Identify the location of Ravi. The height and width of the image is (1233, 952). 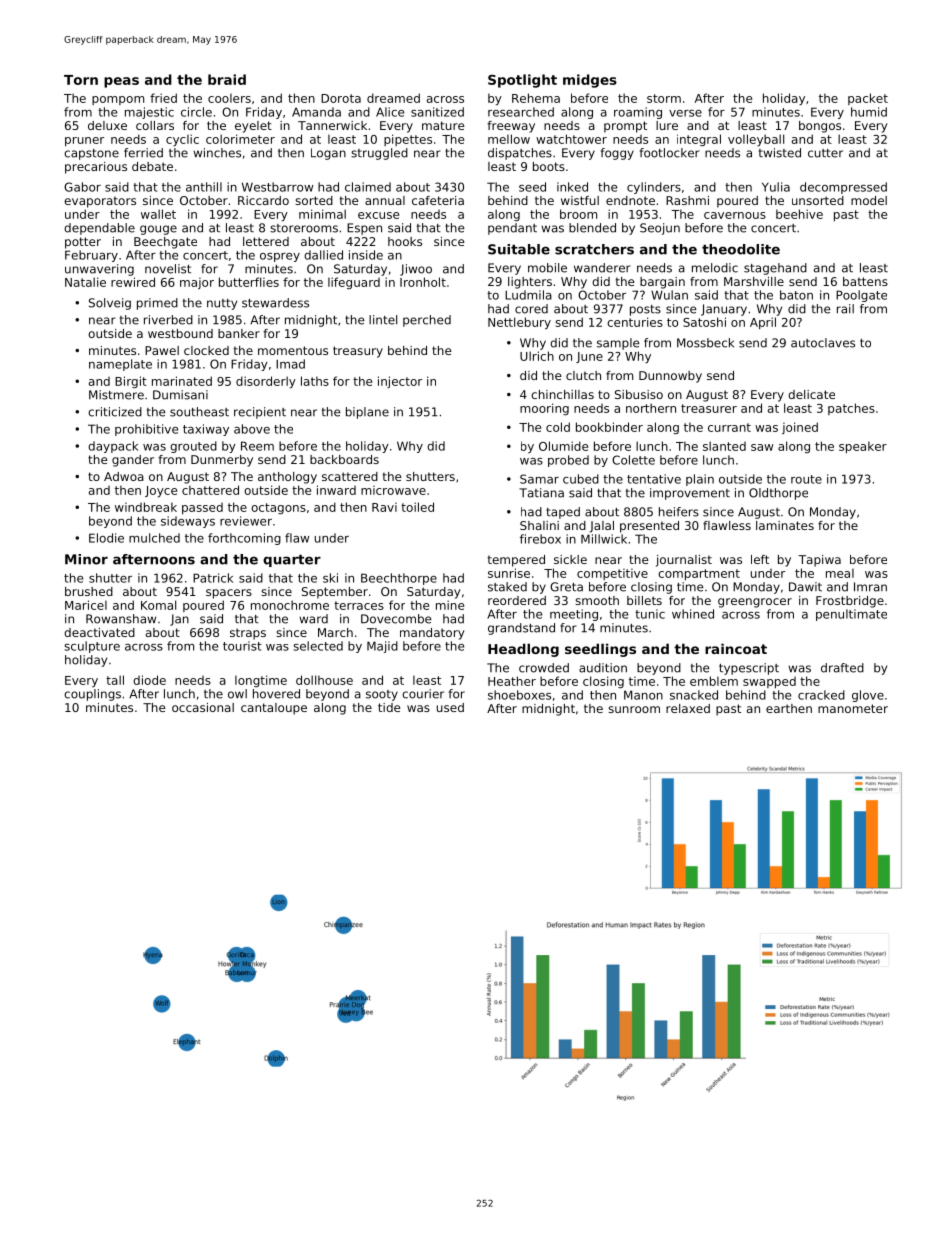
(384, 507).
